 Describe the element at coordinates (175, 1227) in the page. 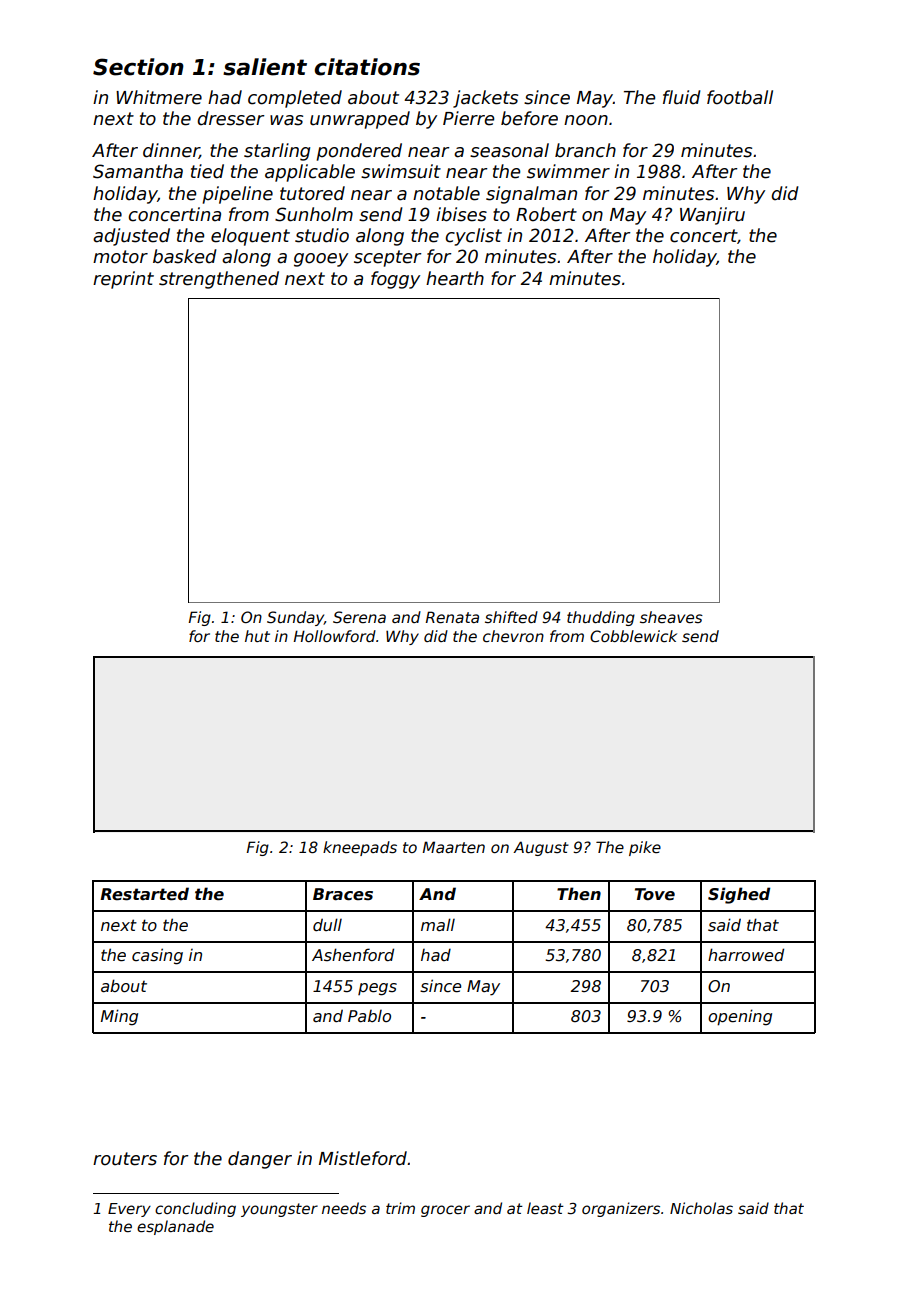

I see `esplanade` at that location.
